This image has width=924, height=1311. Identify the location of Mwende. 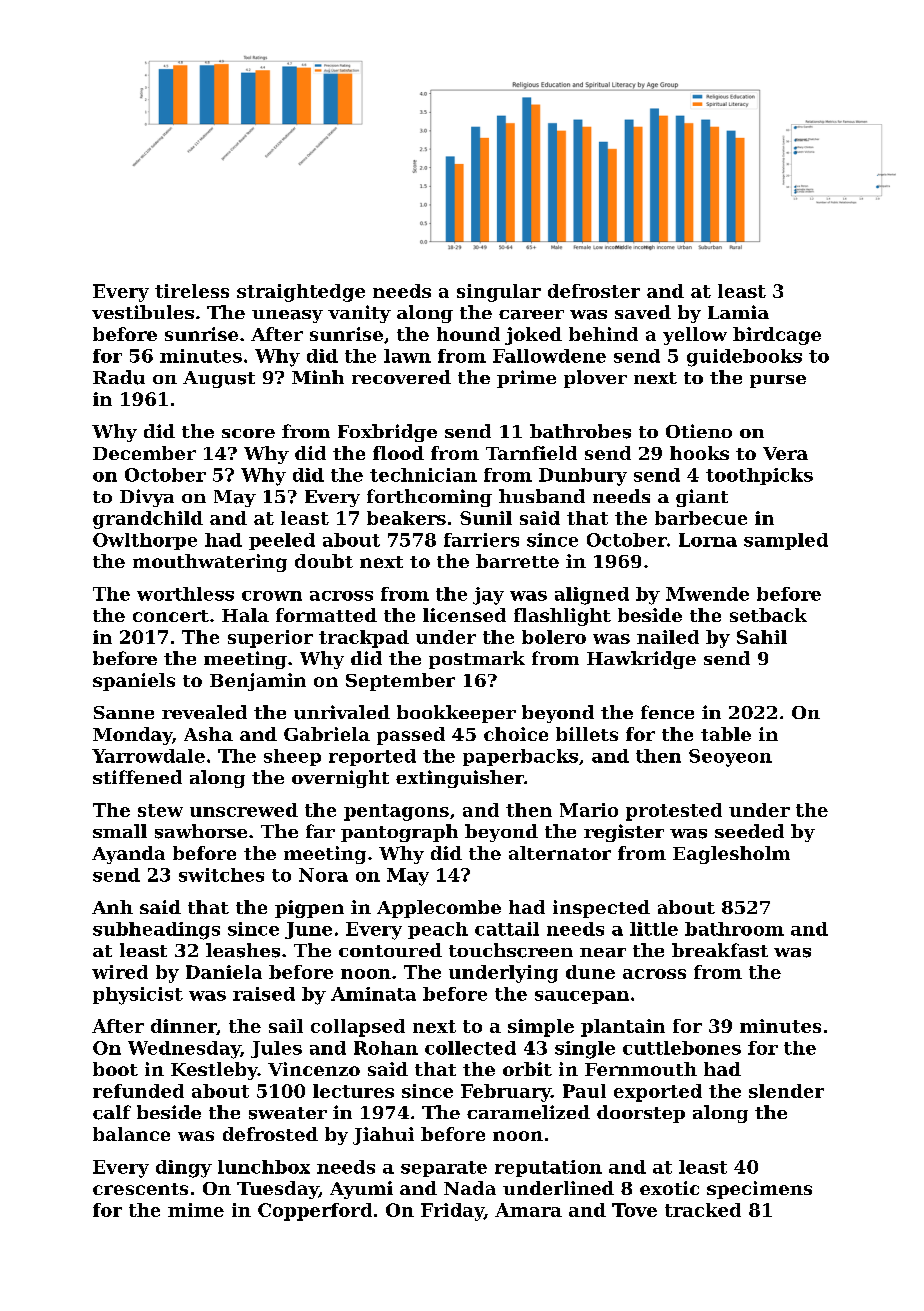
(707, 594).
